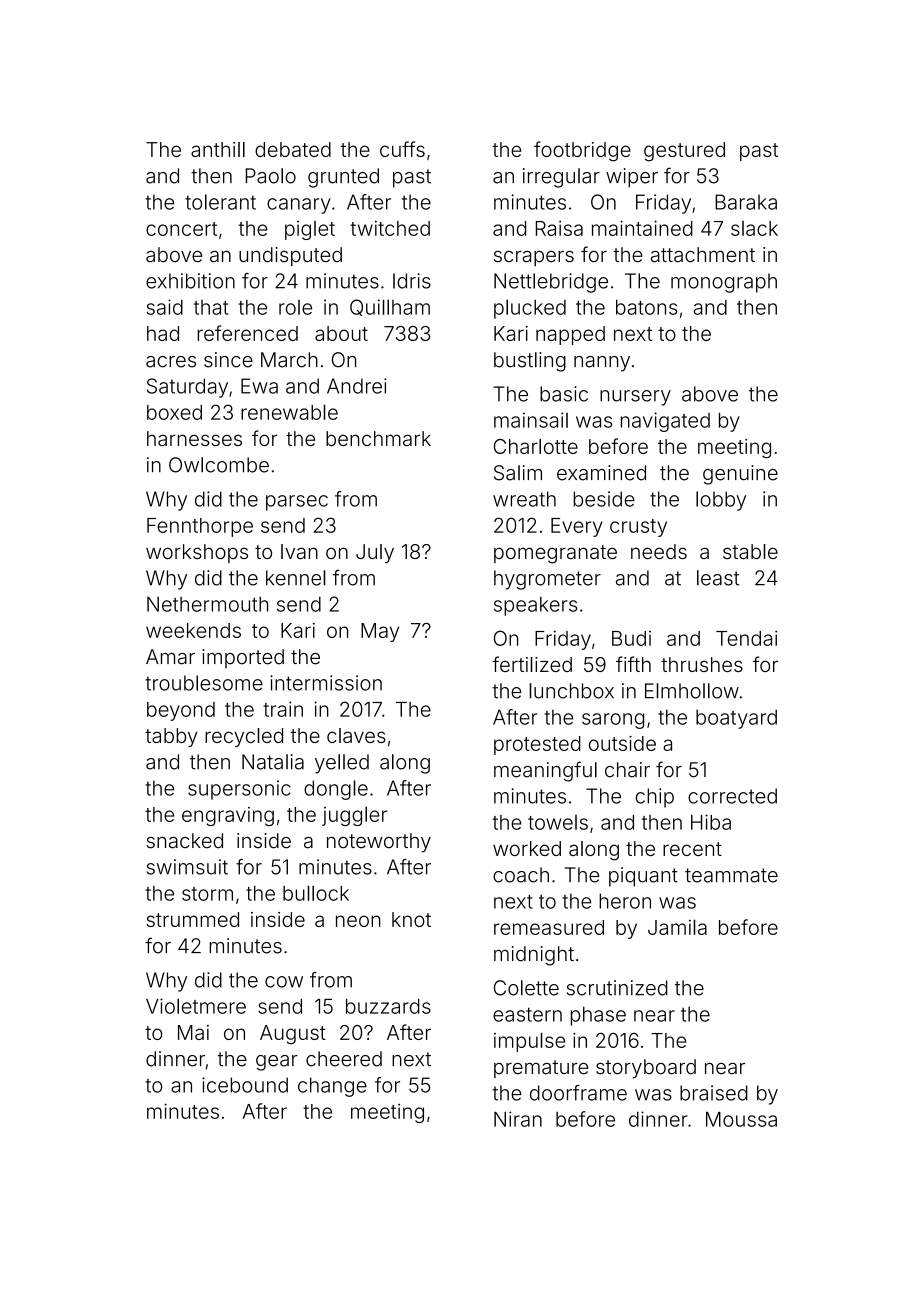 This screenshot has height=1311, width=924. I want to click on anthill, so click(218, 149).
